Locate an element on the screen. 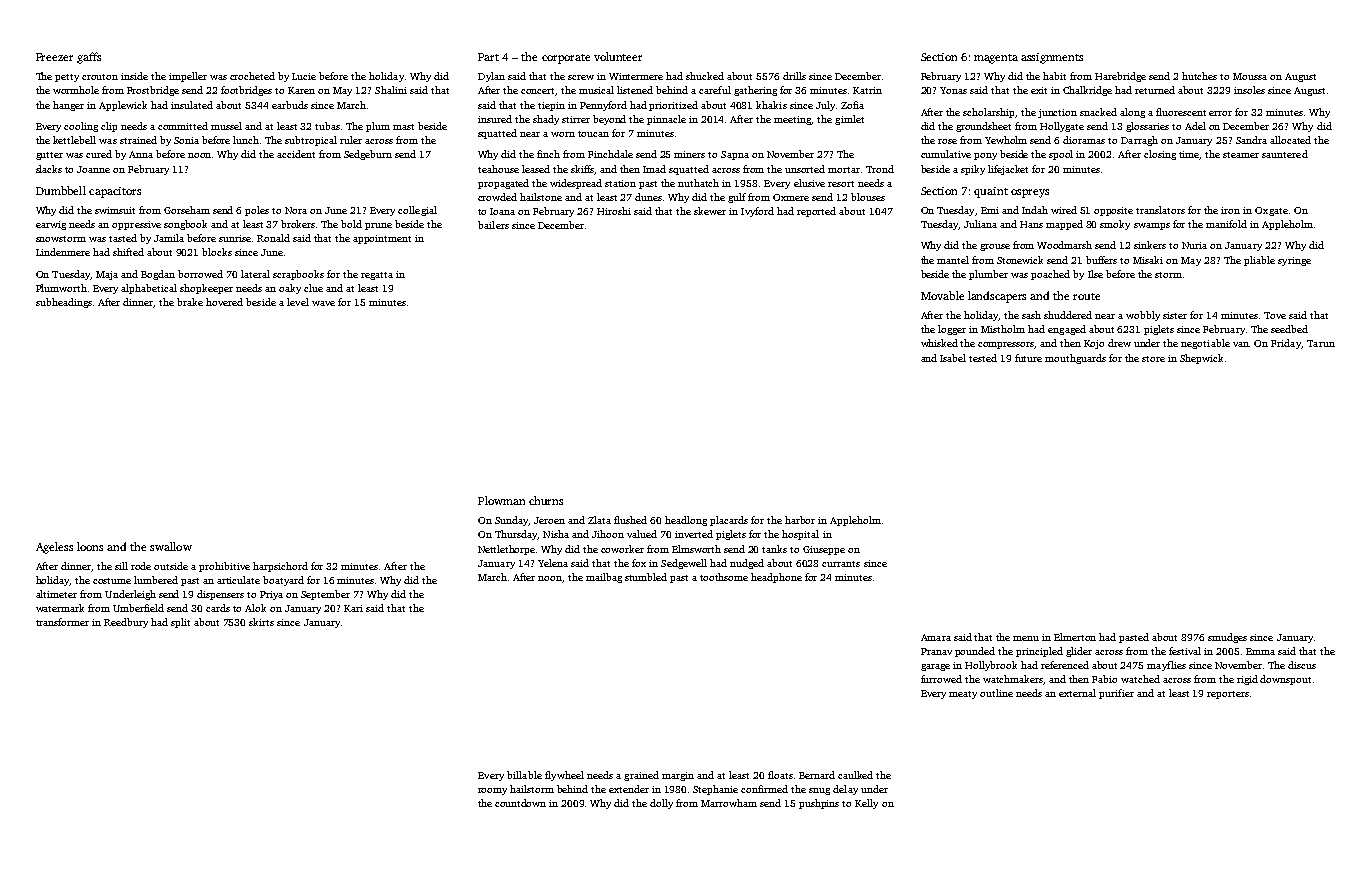 The height and width of the screenshot is (887, 1372). transformer is located at coordinates (62, 622).
